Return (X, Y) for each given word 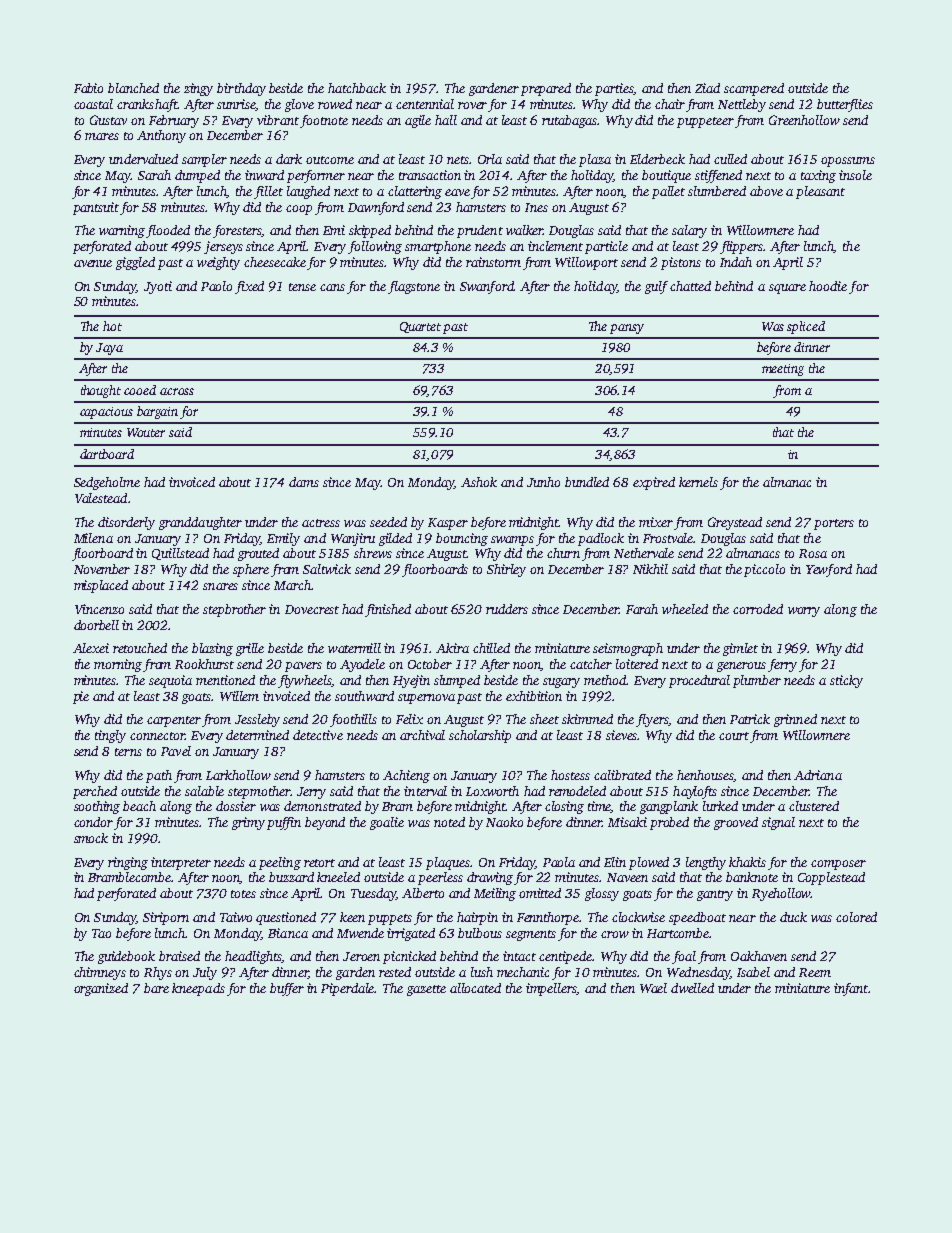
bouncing (462, 539)
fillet (268, 192)
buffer (287, 989)
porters (834, 524)
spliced (806, 327)
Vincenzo (99, 609)
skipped (370, 231)
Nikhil (650, 569)
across (177, 391)
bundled (587, 482)
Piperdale (348, 989)
